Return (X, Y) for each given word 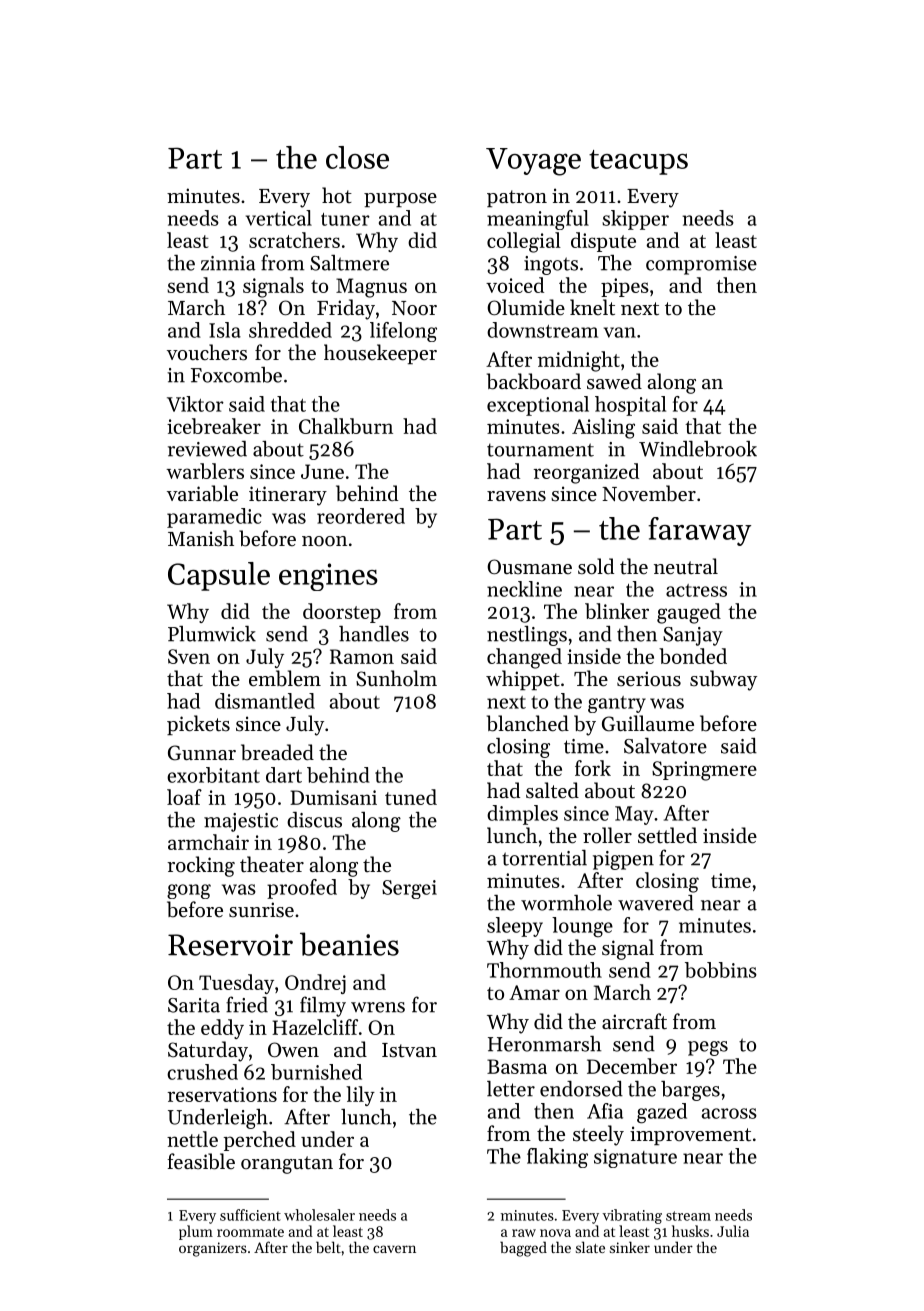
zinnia (228, 263)
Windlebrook (698, 449)
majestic (241, 822)
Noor (414, 308)
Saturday (208, 1051)
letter (511, 1089)
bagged (523, 1249)
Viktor (195, 404)
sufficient (250, 1215)
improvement (690, 1135)
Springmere (704, 771)
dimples (522, 815)
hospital (630, 406)
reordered (361, 516)
